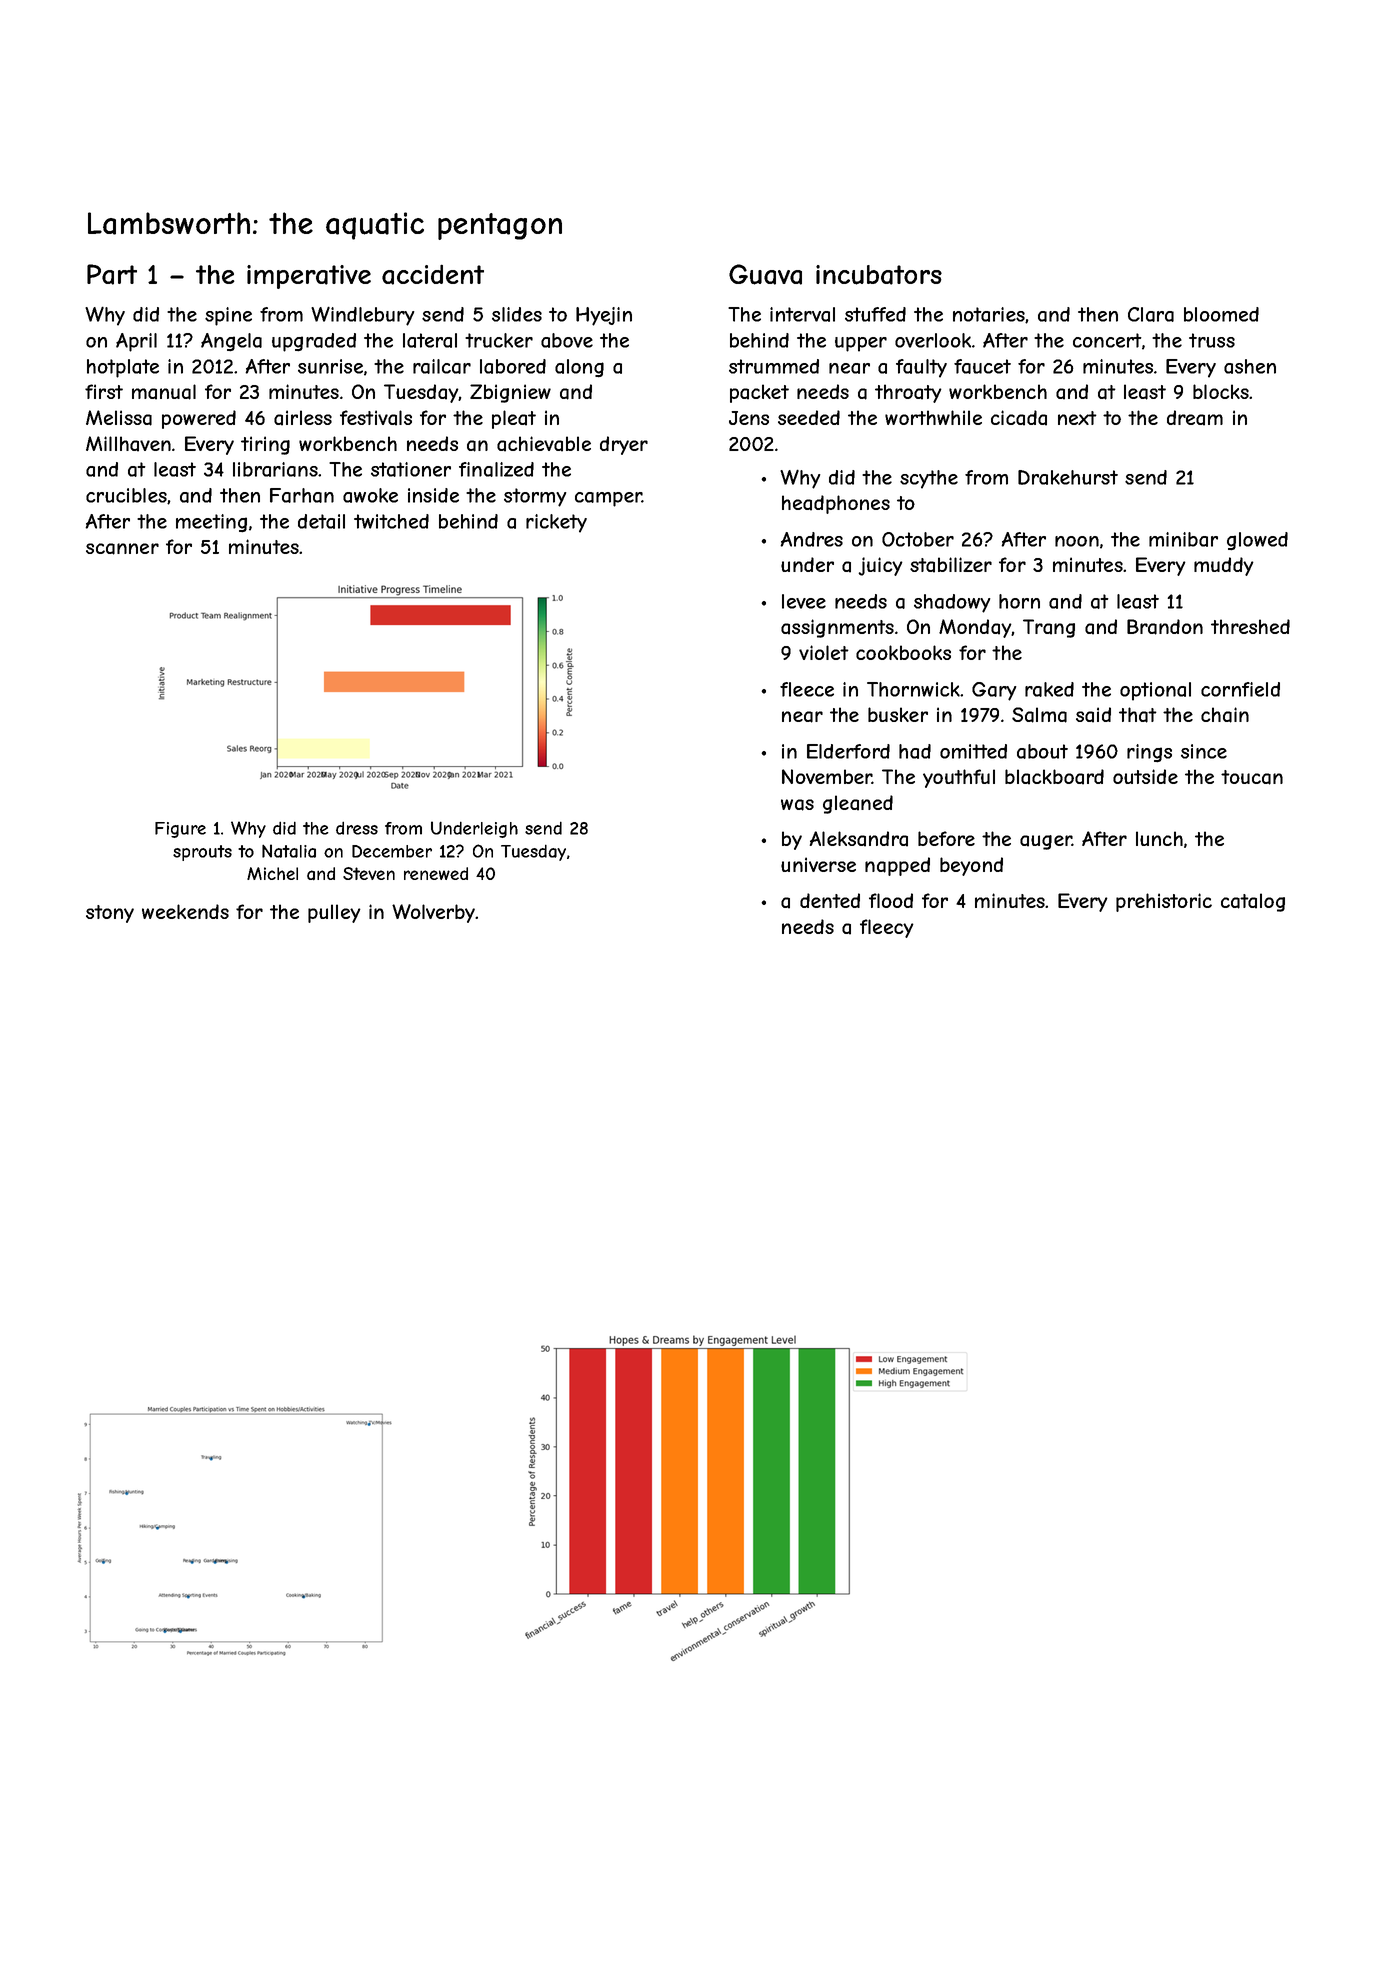 This screenshot has height=1969, width=1386. Describe the element at coordinates (887, 928) in the screenshot. I see `fleecy` at that location.
